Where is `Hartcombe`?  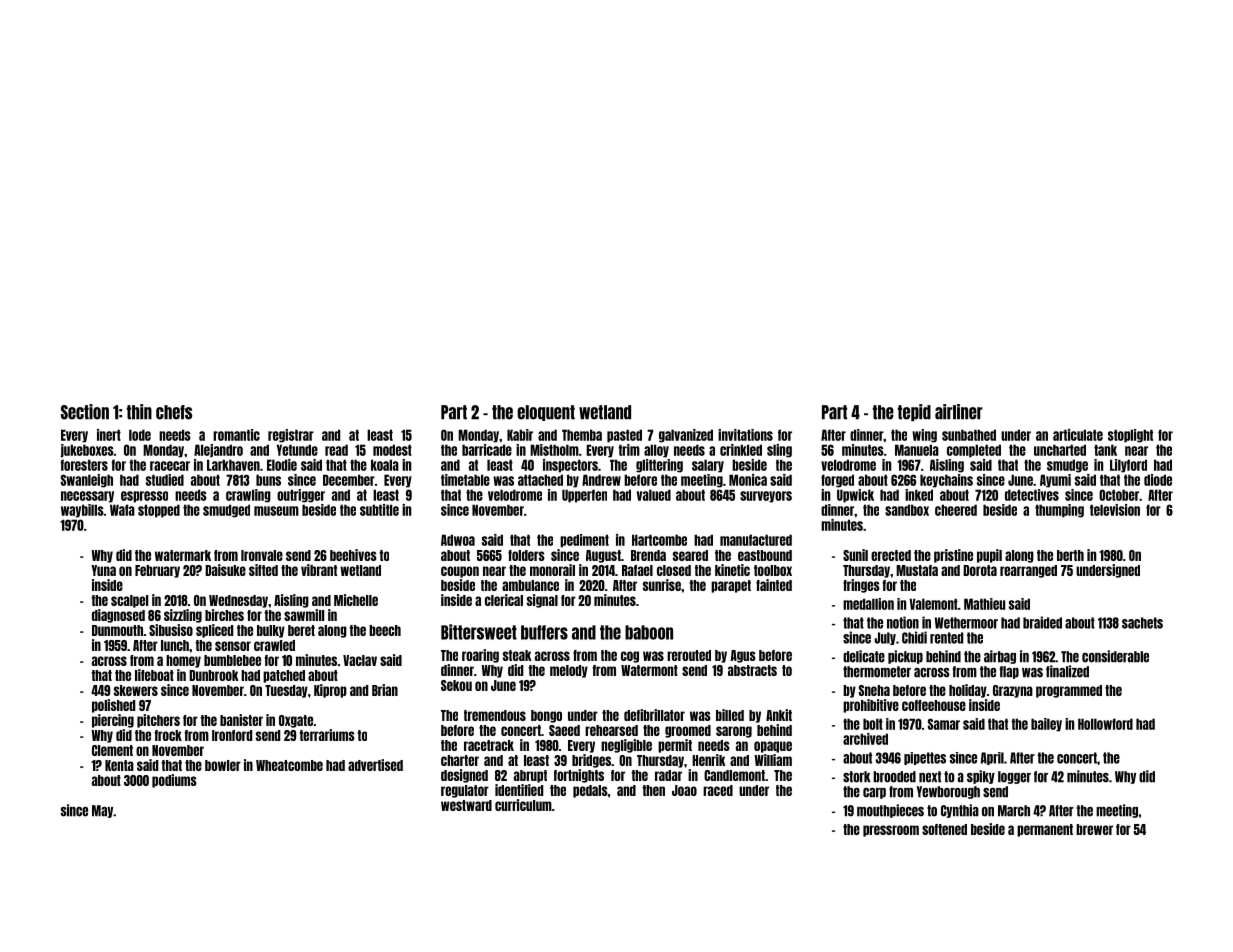 Hartcombe is located at coordinates (659, 540).
